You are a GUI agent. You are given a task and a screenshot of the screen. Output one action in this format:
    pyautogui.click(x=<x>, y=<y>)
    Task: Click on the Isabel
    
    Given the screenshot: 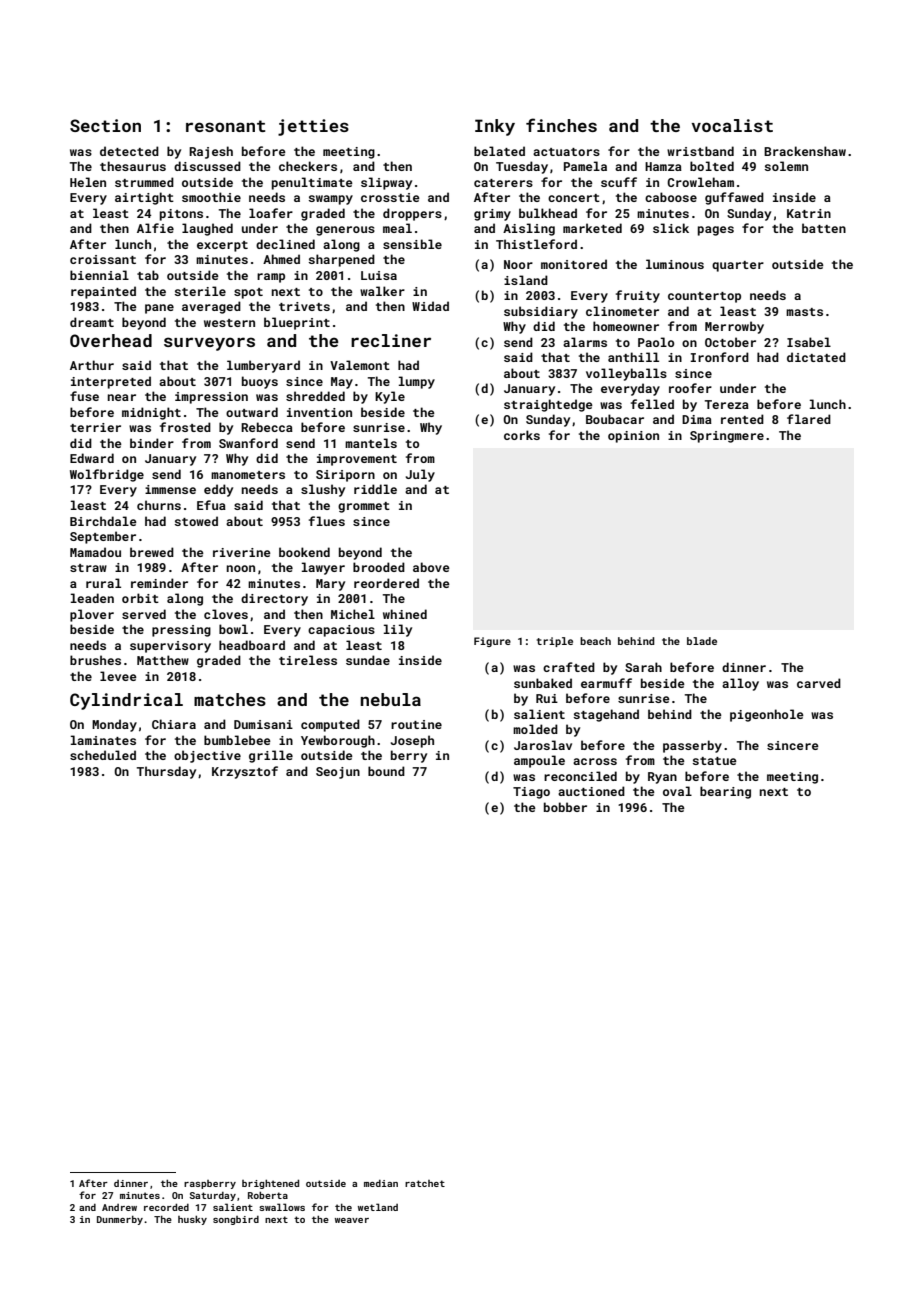 What is the action you would take?
    pyautogui.click(x=809, y=342)
